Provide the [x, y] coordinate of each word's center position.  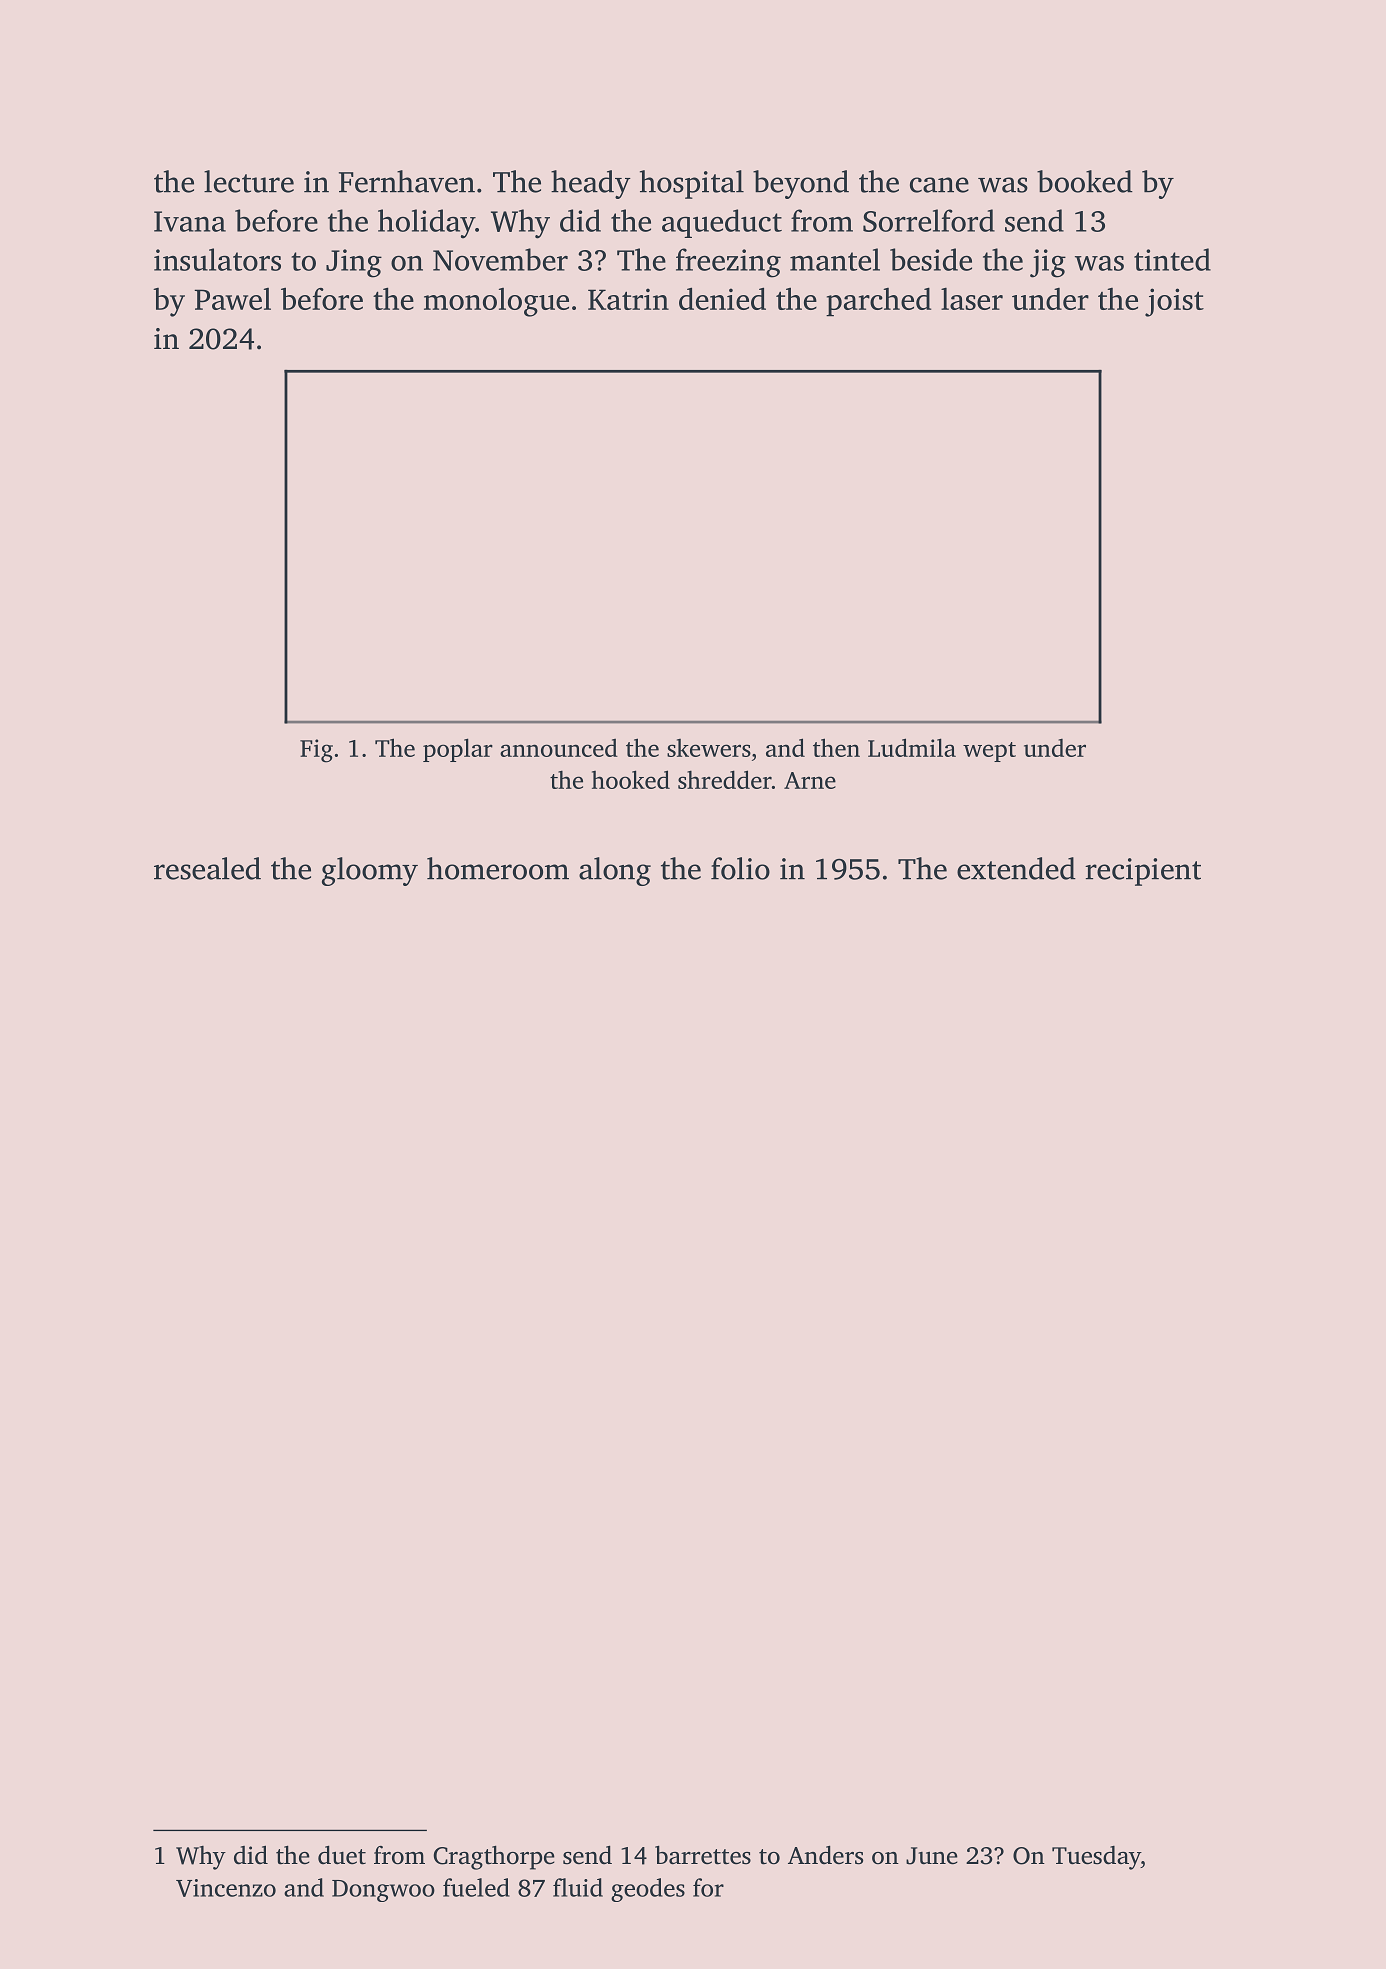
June [932, 1856]
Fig [316, 751]
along [615, 871]
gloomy [370, 871]
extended [1016, 868]
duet [342, 1855]
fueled [476, 1887]
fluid [578, 1887]
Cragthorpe [494, 1858]
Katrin [628, 299]
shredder [725, 779]
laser [972, 299]
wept [989, 752]
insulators [217, 259]
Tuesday [1096, 1858]
